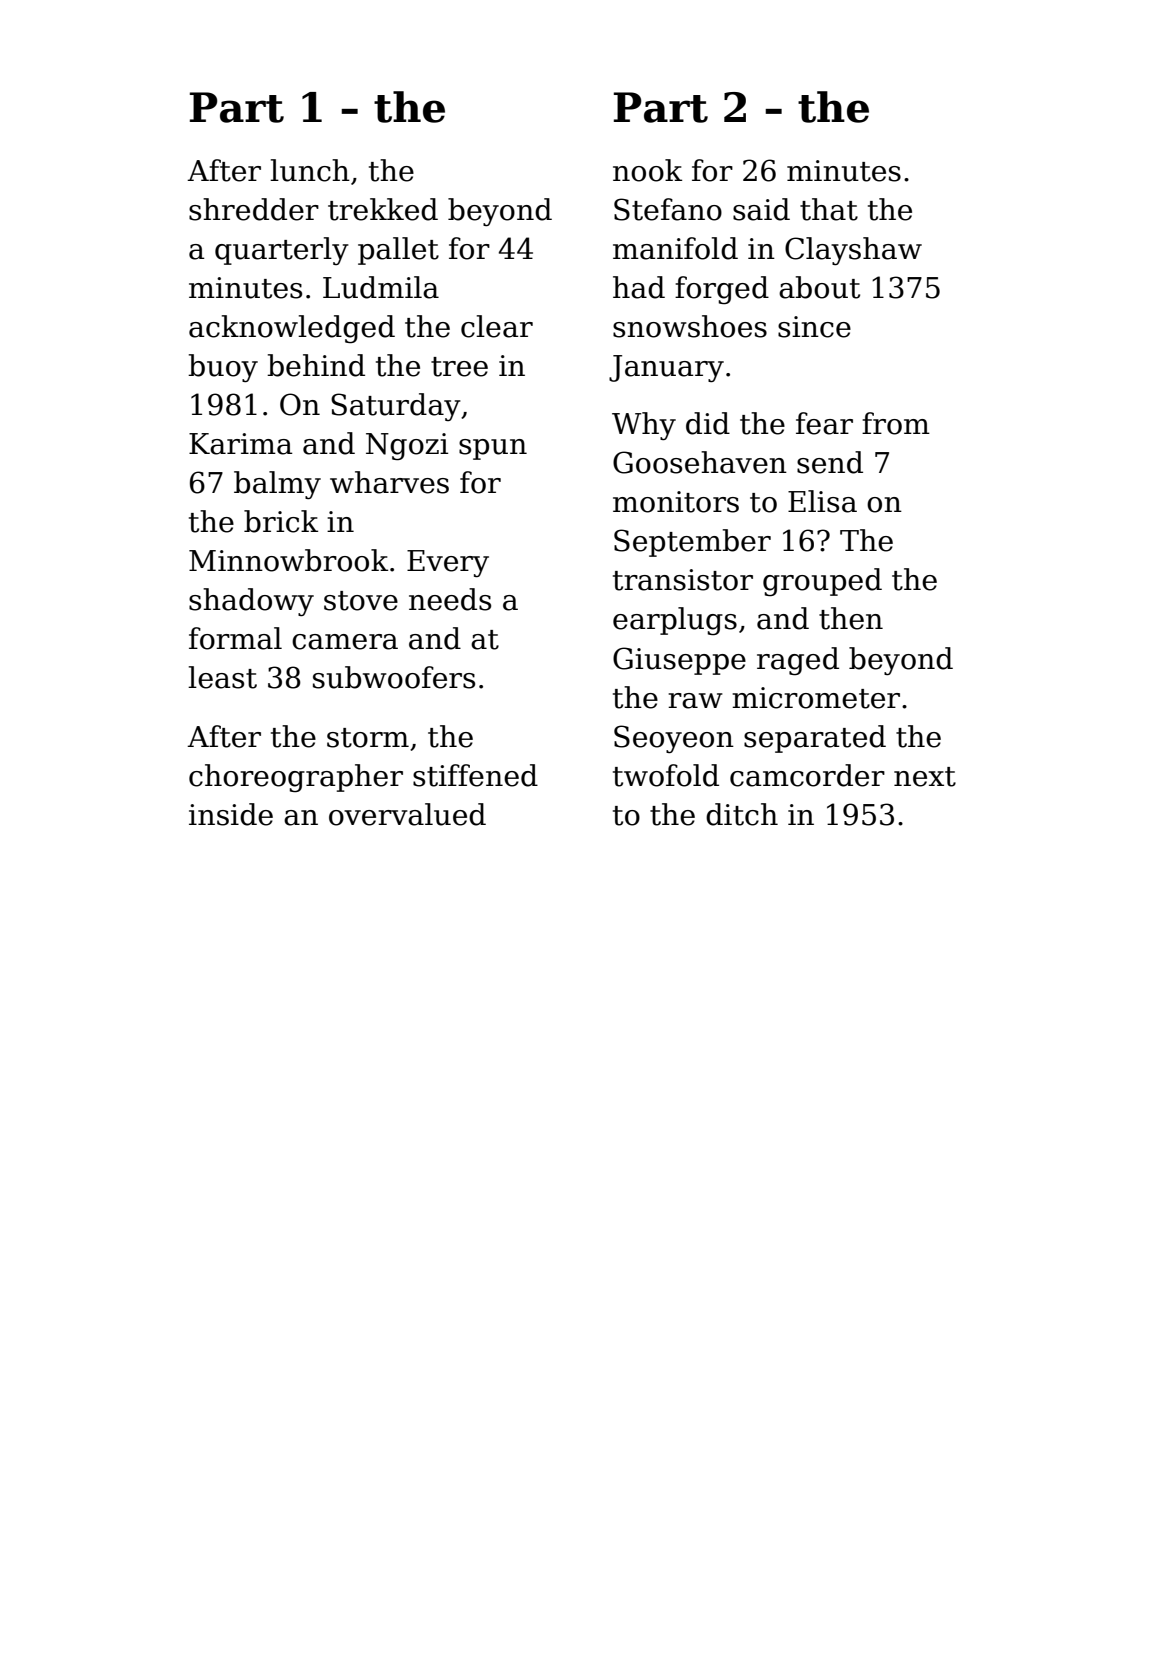 The width and height of the document is (1165, 1654). I want to click on pallet, so click(398, 251).
